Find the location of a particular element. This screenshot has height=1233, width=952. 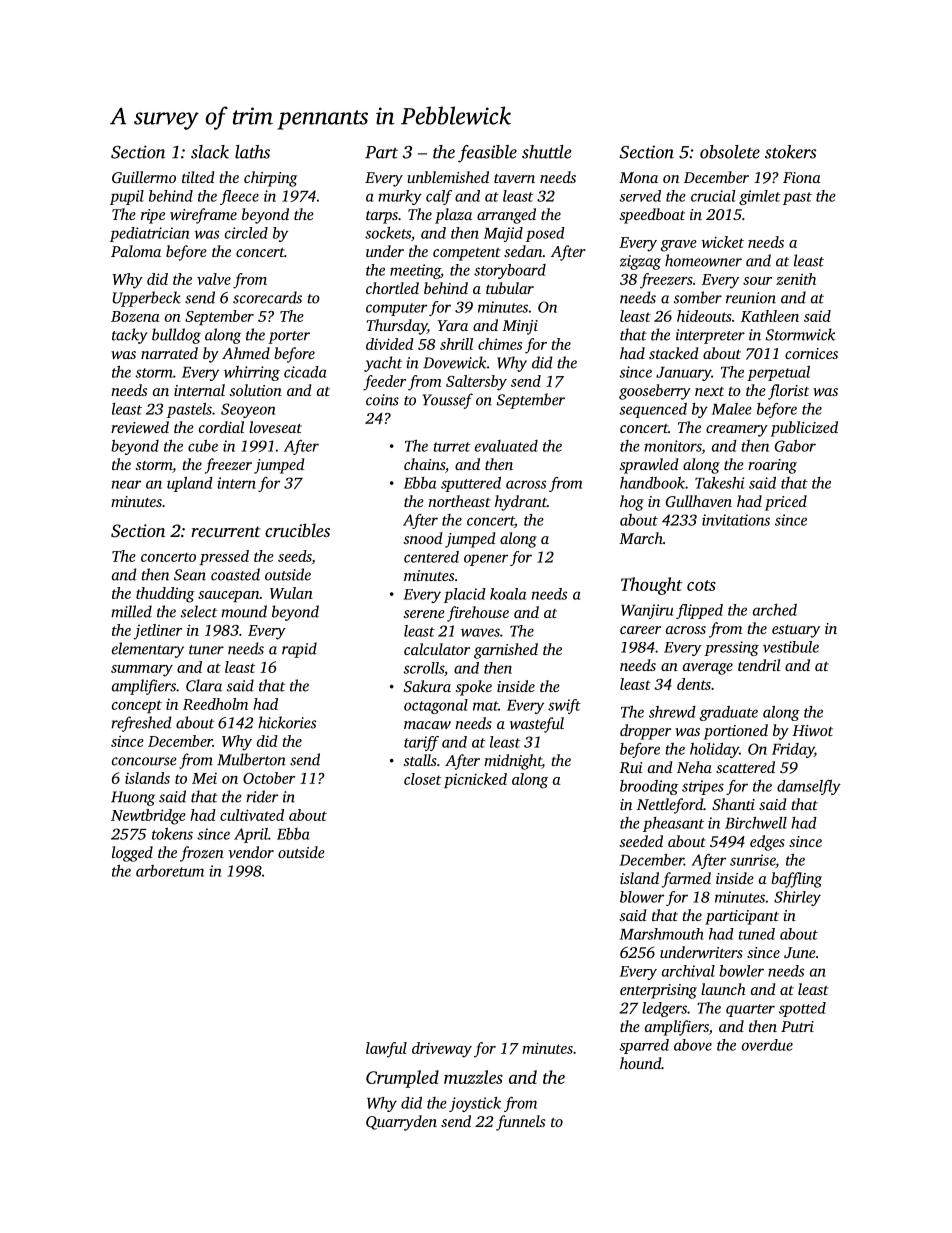

obsolete is located at coordinates (730, 152).
